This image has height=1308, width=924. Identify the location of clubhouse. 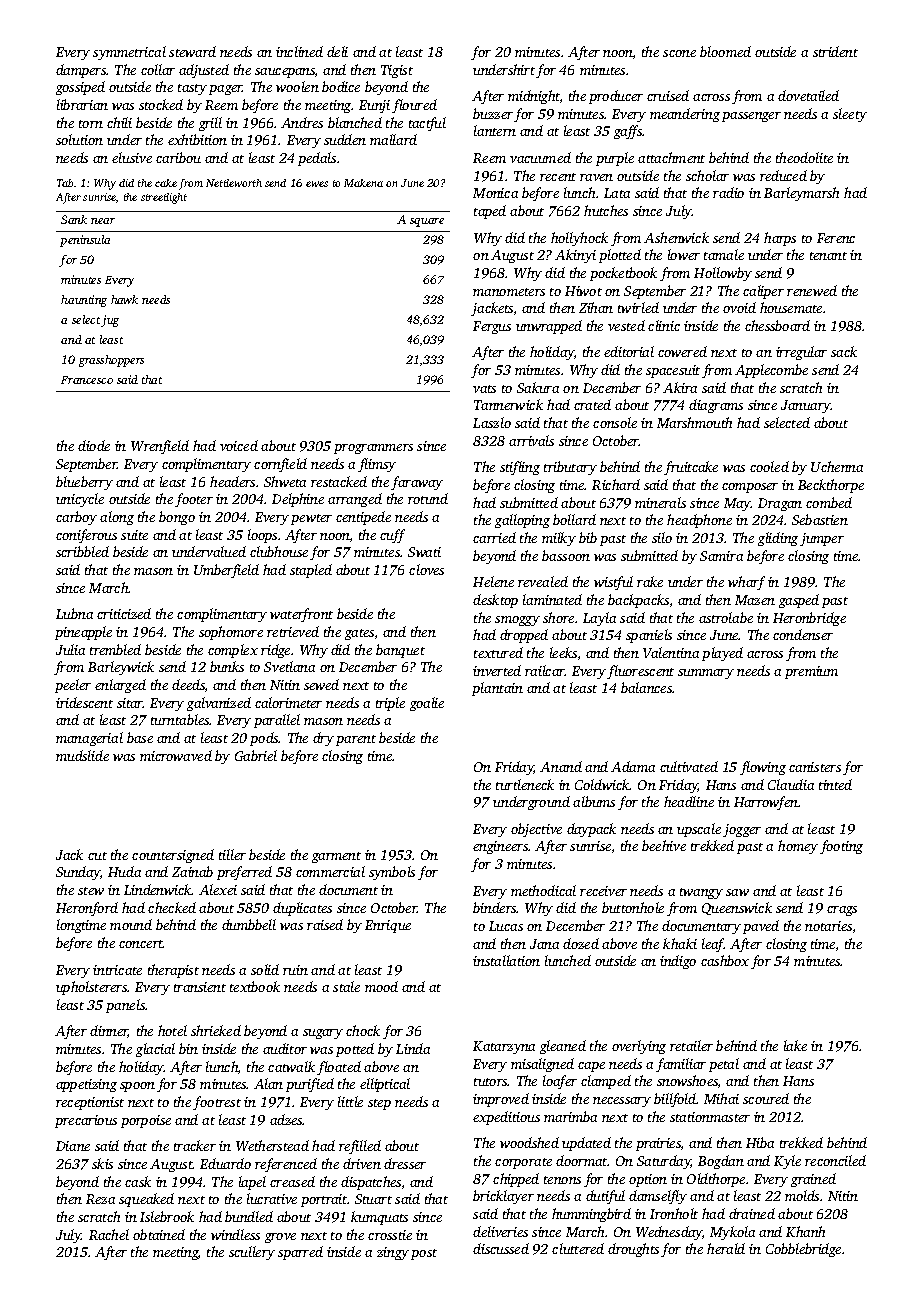
(279, 551).
